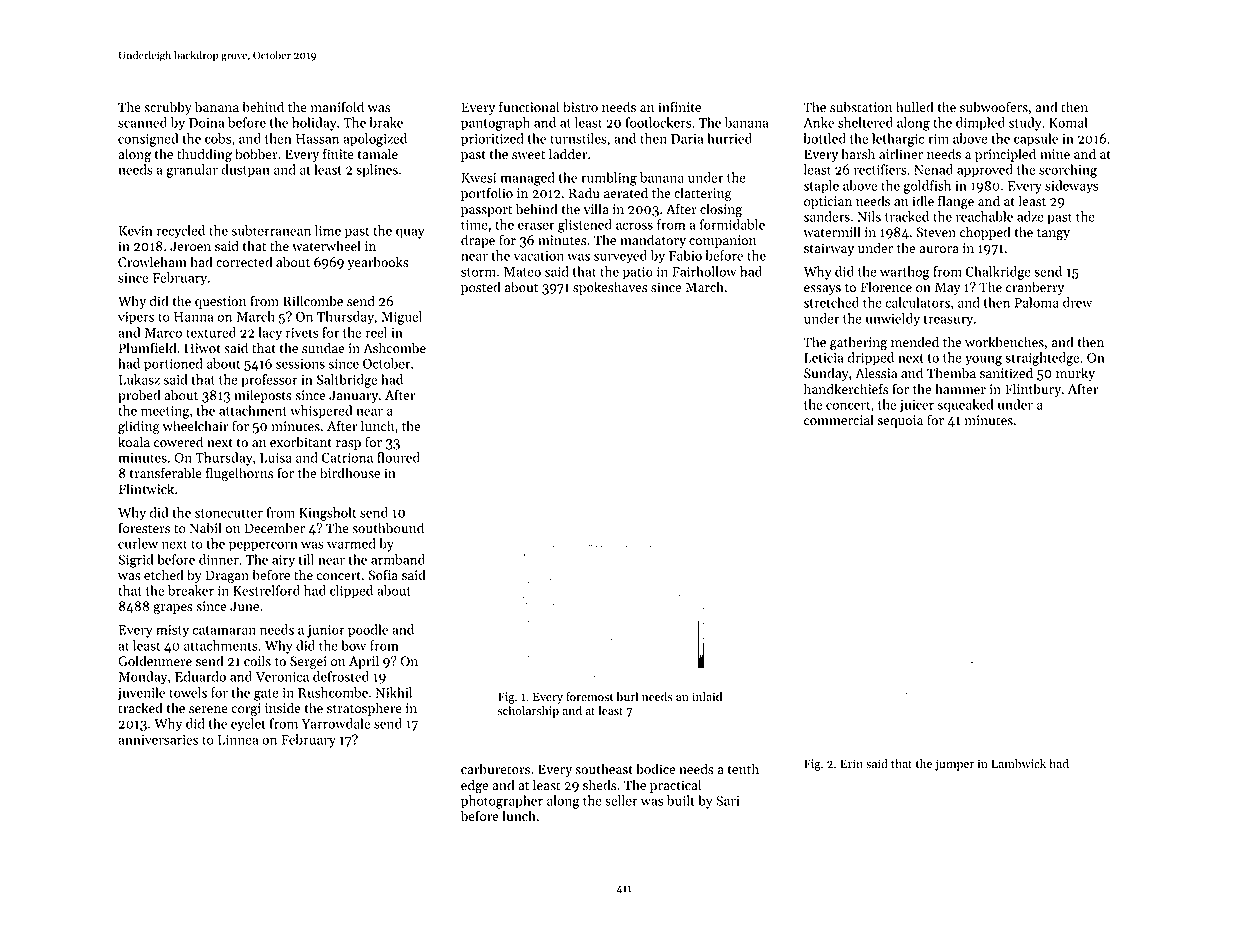 Image resolution: width=1233 pixels, height=952 pixels. I want to click on Ashcombe, so click(394, 348).
